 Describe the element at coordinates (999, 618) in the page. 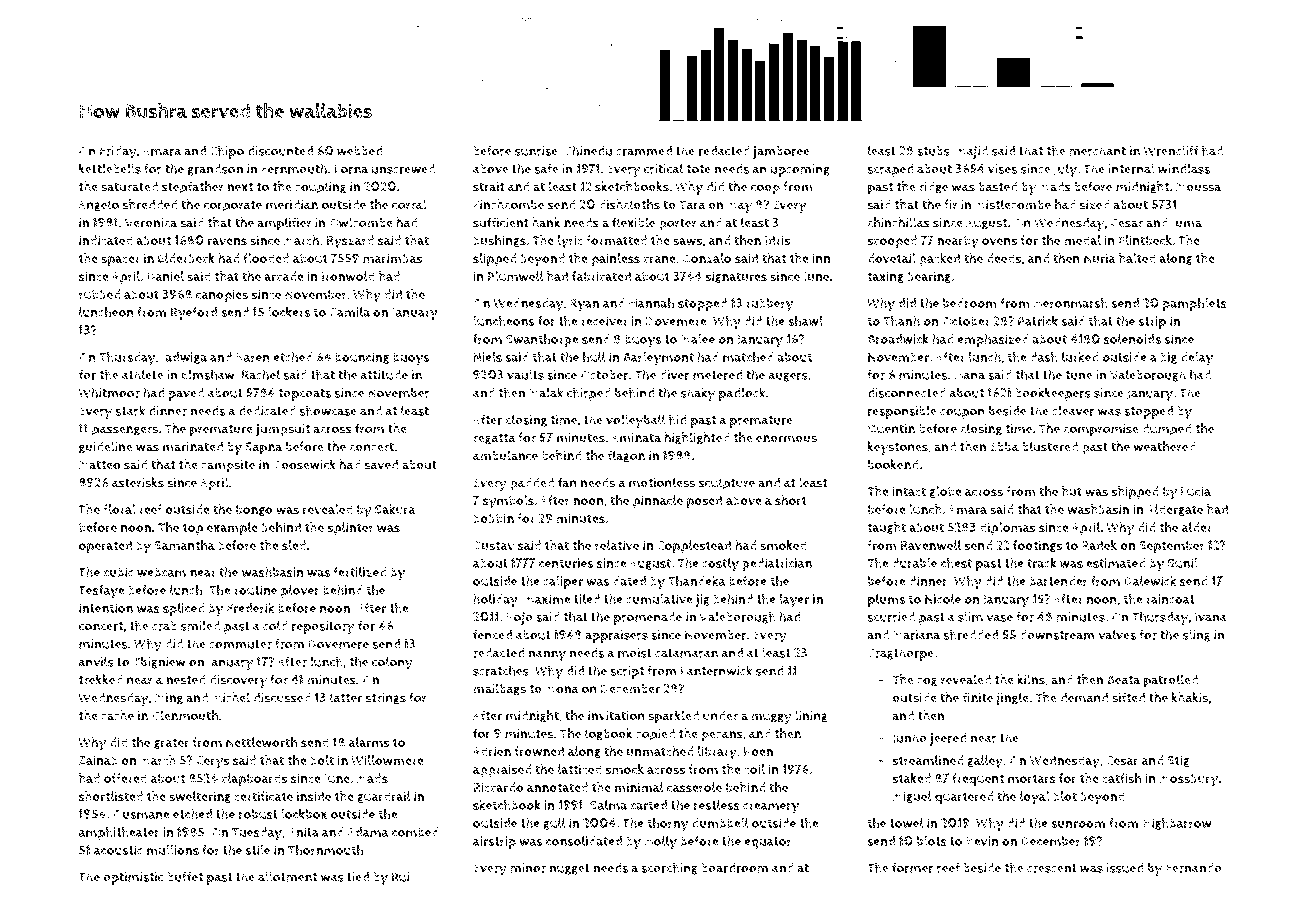

I see `vase` at that location.
